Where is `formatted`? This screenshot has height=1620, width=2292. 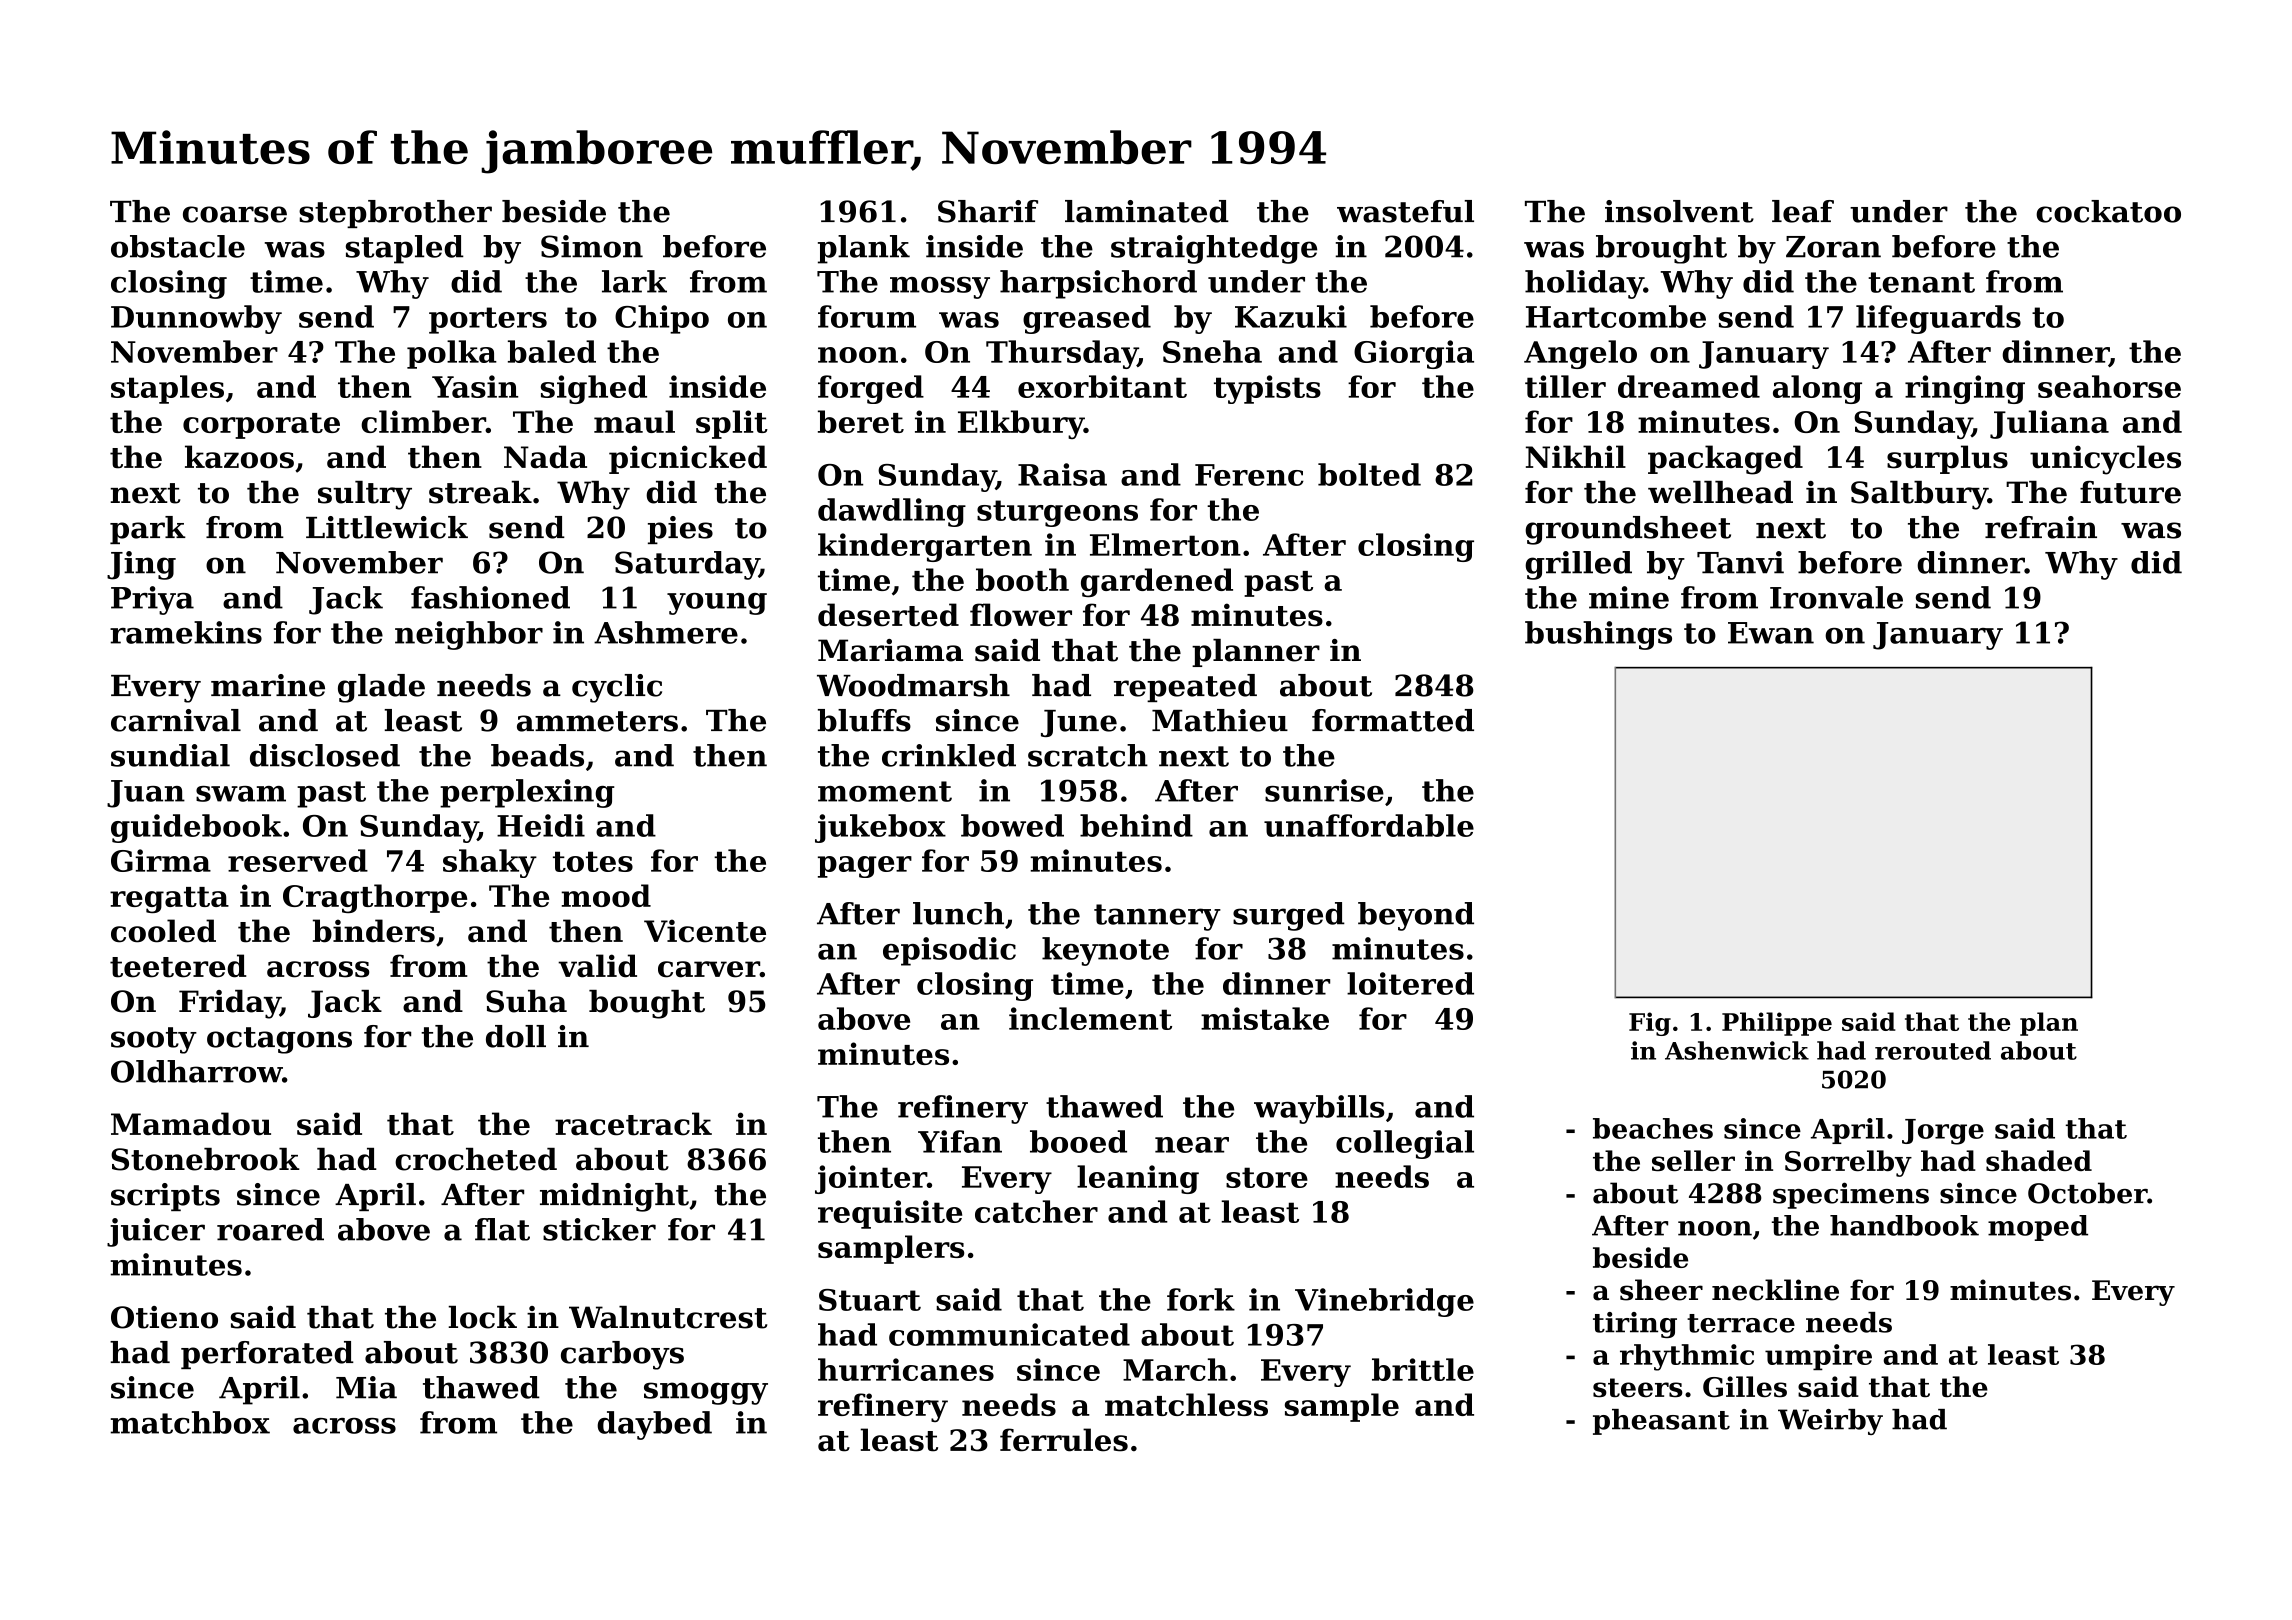
formatted is located at coordinates (1393, 720).
